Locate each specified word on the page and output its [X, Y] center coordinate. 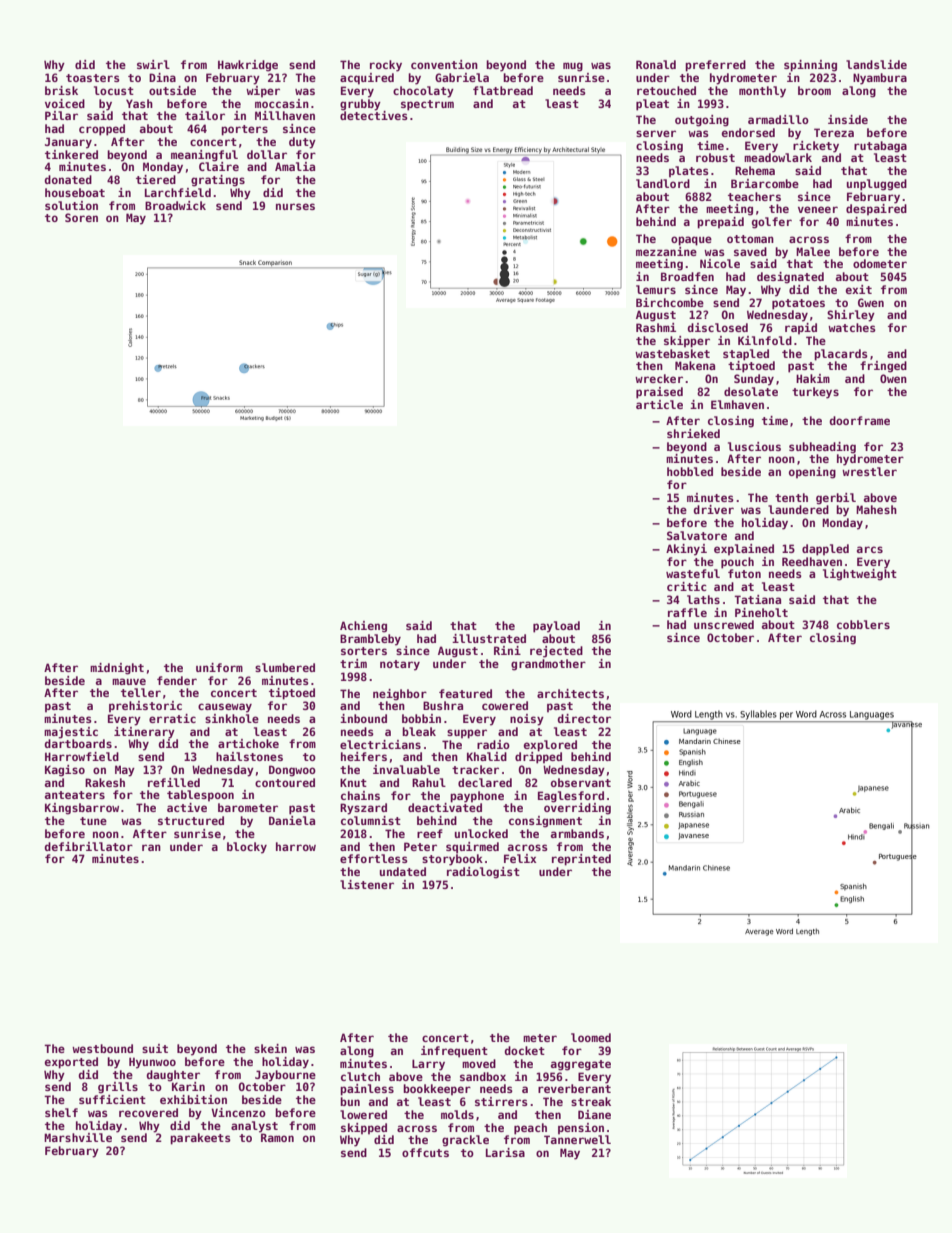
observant [581, 782]
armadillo [778, 119]
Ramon [277, 1137]
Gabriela [462, 77]
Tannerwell [577, 1139]
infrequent [454, 1052]
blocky [247, 848]
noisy [527, 720]
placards [841, 355]
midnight [117, 669]
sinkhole [232, 718]
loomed [591, 1037]
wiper [263, 92]
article [659, 404]
